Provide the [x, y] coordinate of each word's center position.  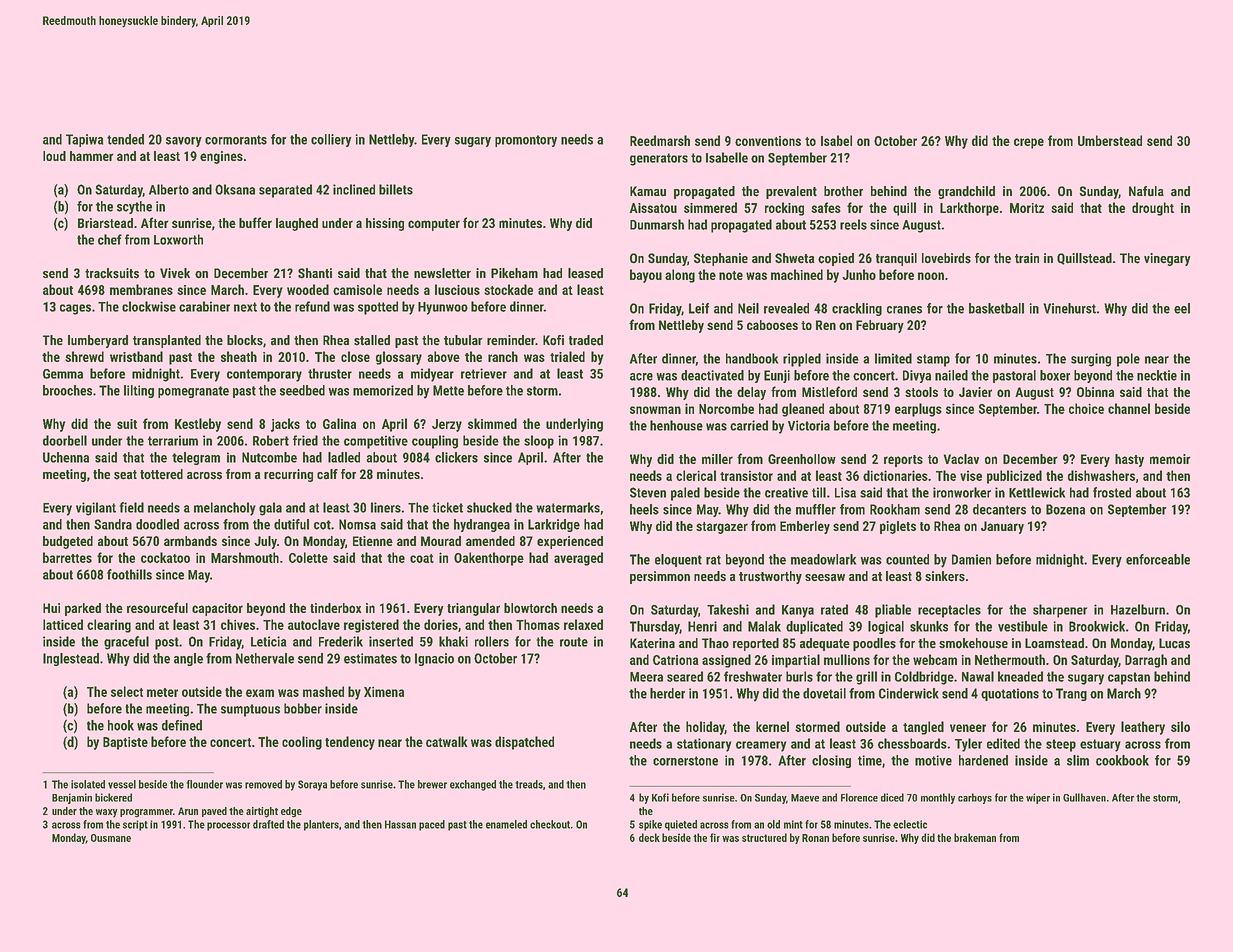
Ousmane [111, 838]
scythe [134, 207]
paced [432, 825]
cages [75, 309]
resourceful [157, 607]
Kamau [648, 191]
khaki [453, 641]
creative [786, 492]
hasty [1129, 460]
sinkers [945, 576]
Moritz [1027, 208]
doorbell [65, 440]
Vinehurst [1069, 308]
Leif [699, 308]
